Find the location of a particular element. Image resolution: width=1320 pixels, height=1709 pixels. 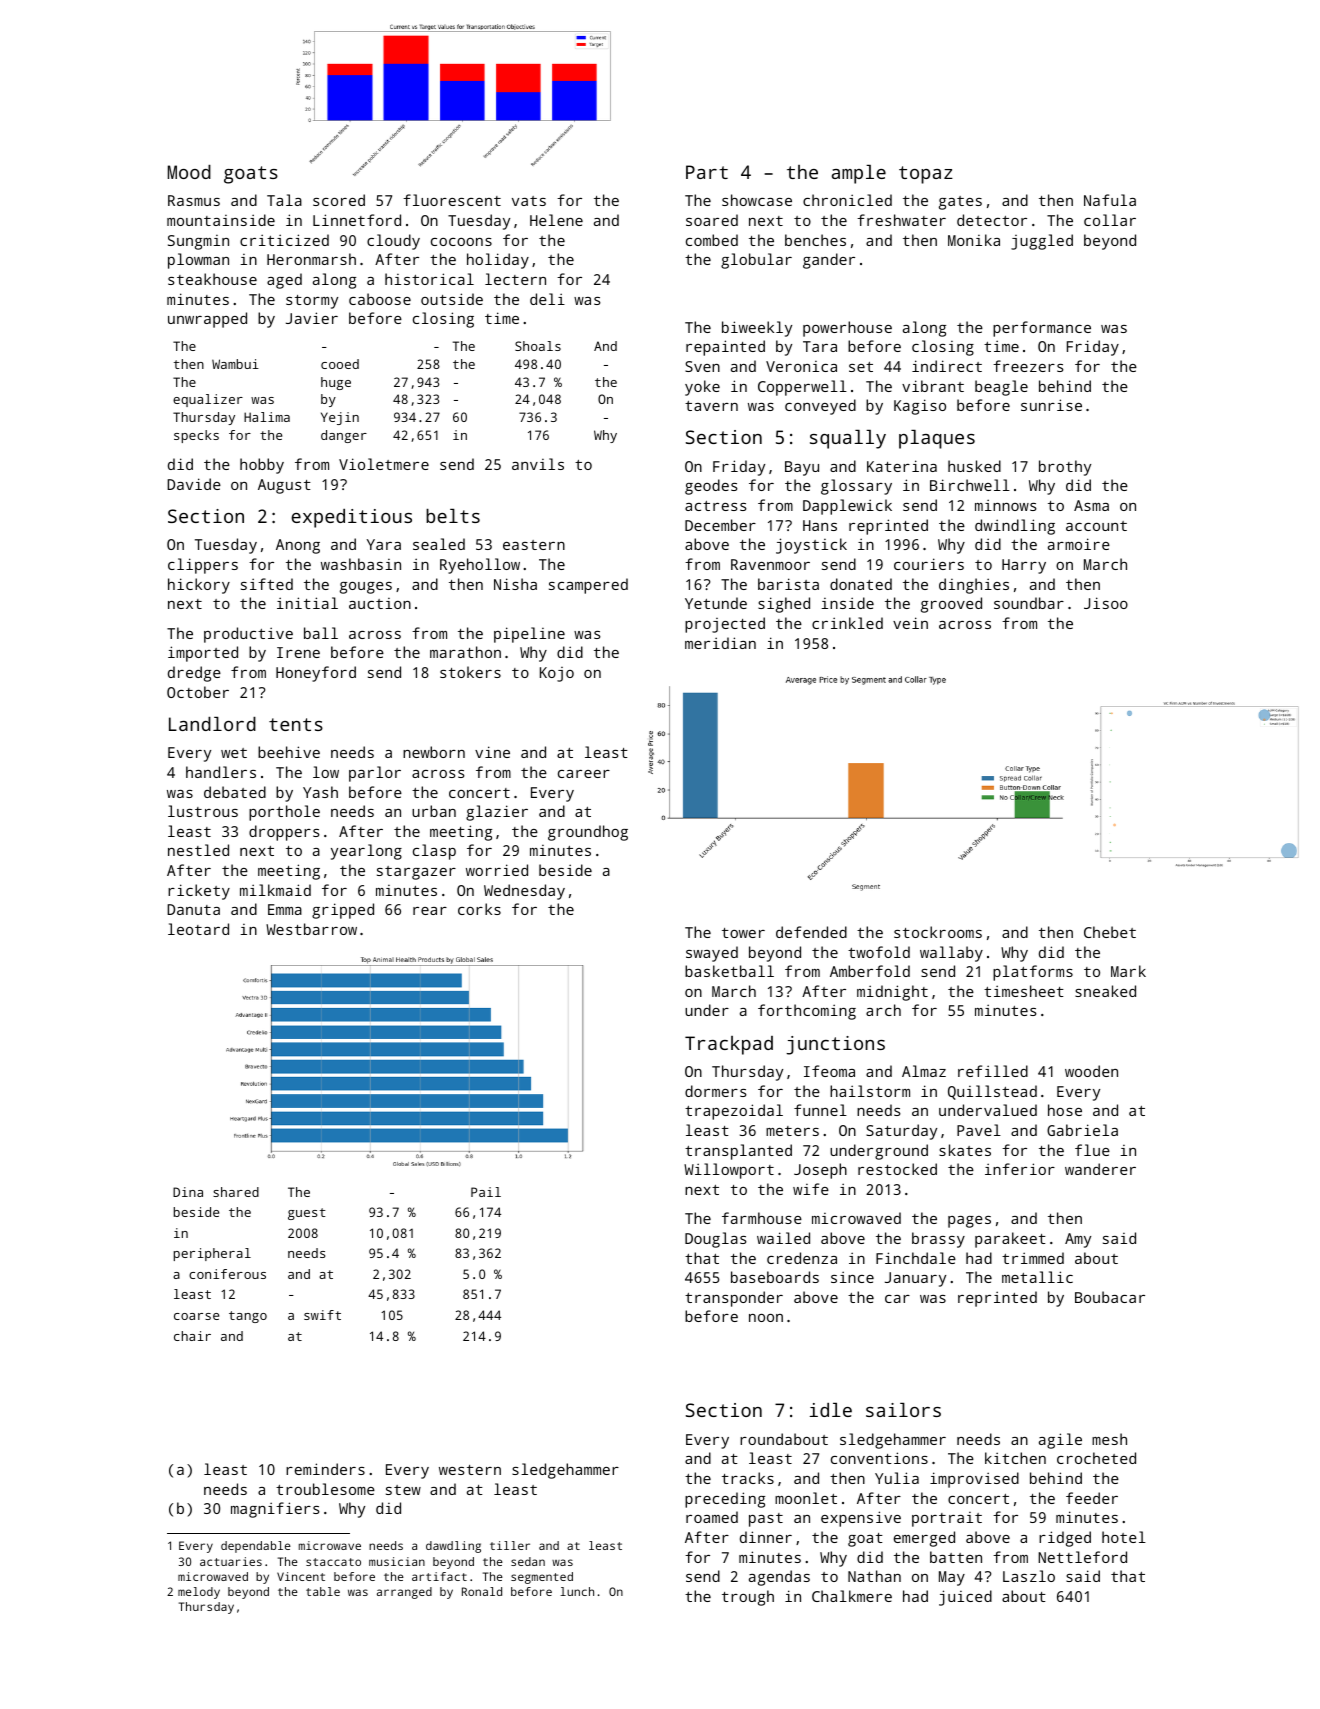

actuaries is located at coordinates (231, 1561).
